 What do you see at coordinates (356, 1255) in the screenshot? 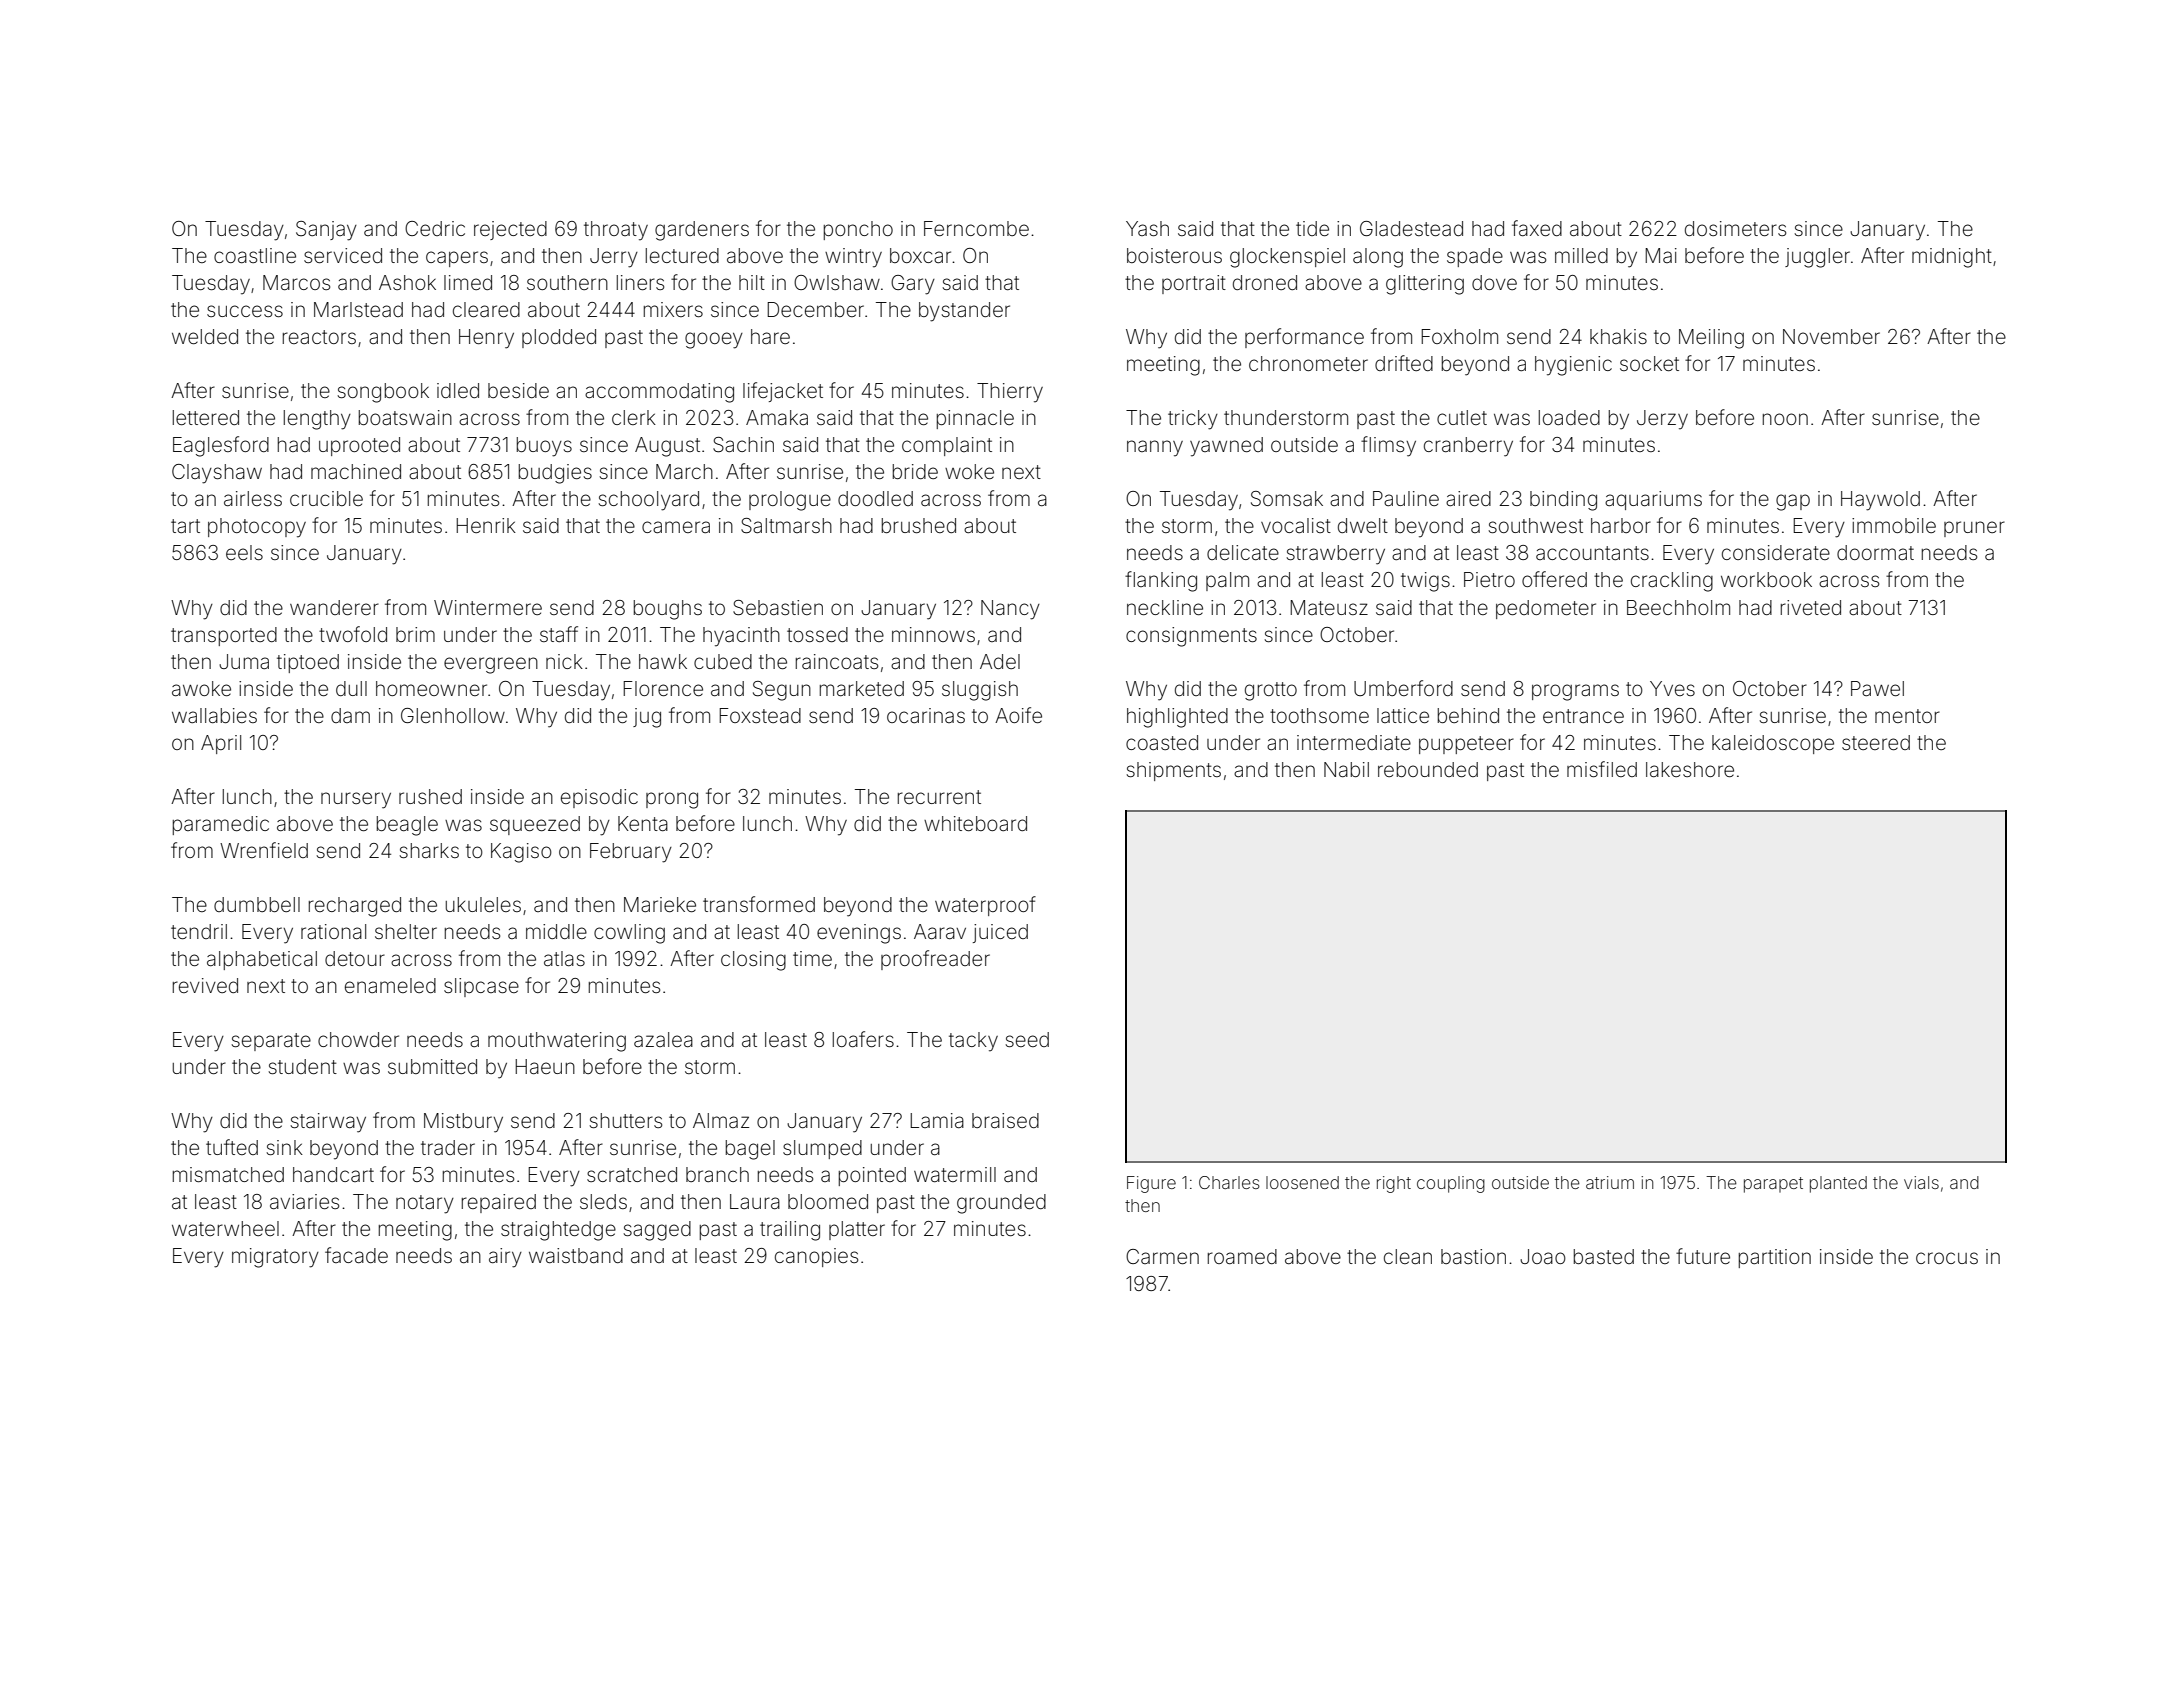
I see `facade` at bounding box center [356, 1255].
